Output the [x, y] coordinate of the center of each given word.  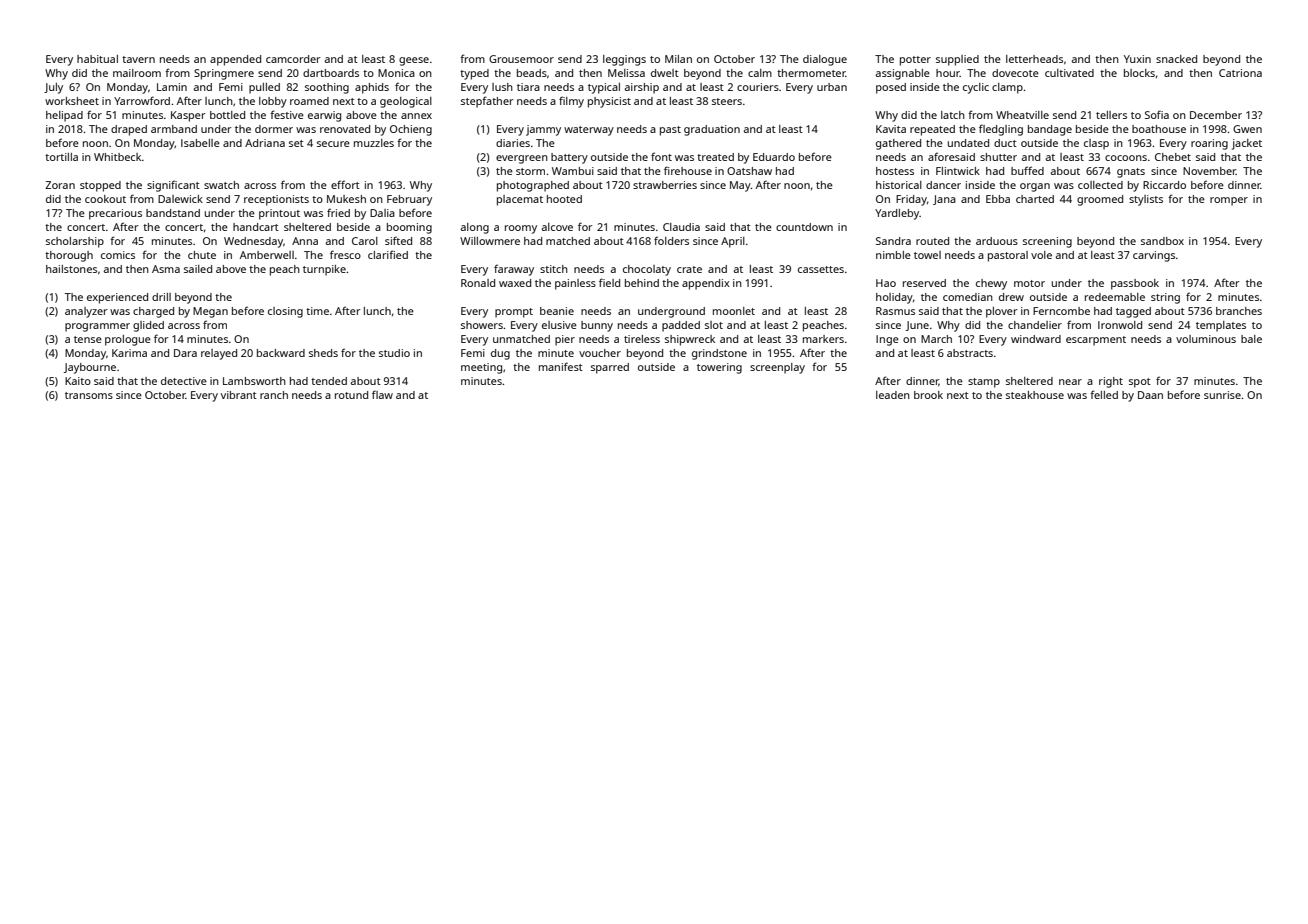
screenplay [777, 368]
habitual [97, 59]
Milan [678, 59]
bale [1251, 339]
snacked [1176, 59]
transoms [89, 395]
